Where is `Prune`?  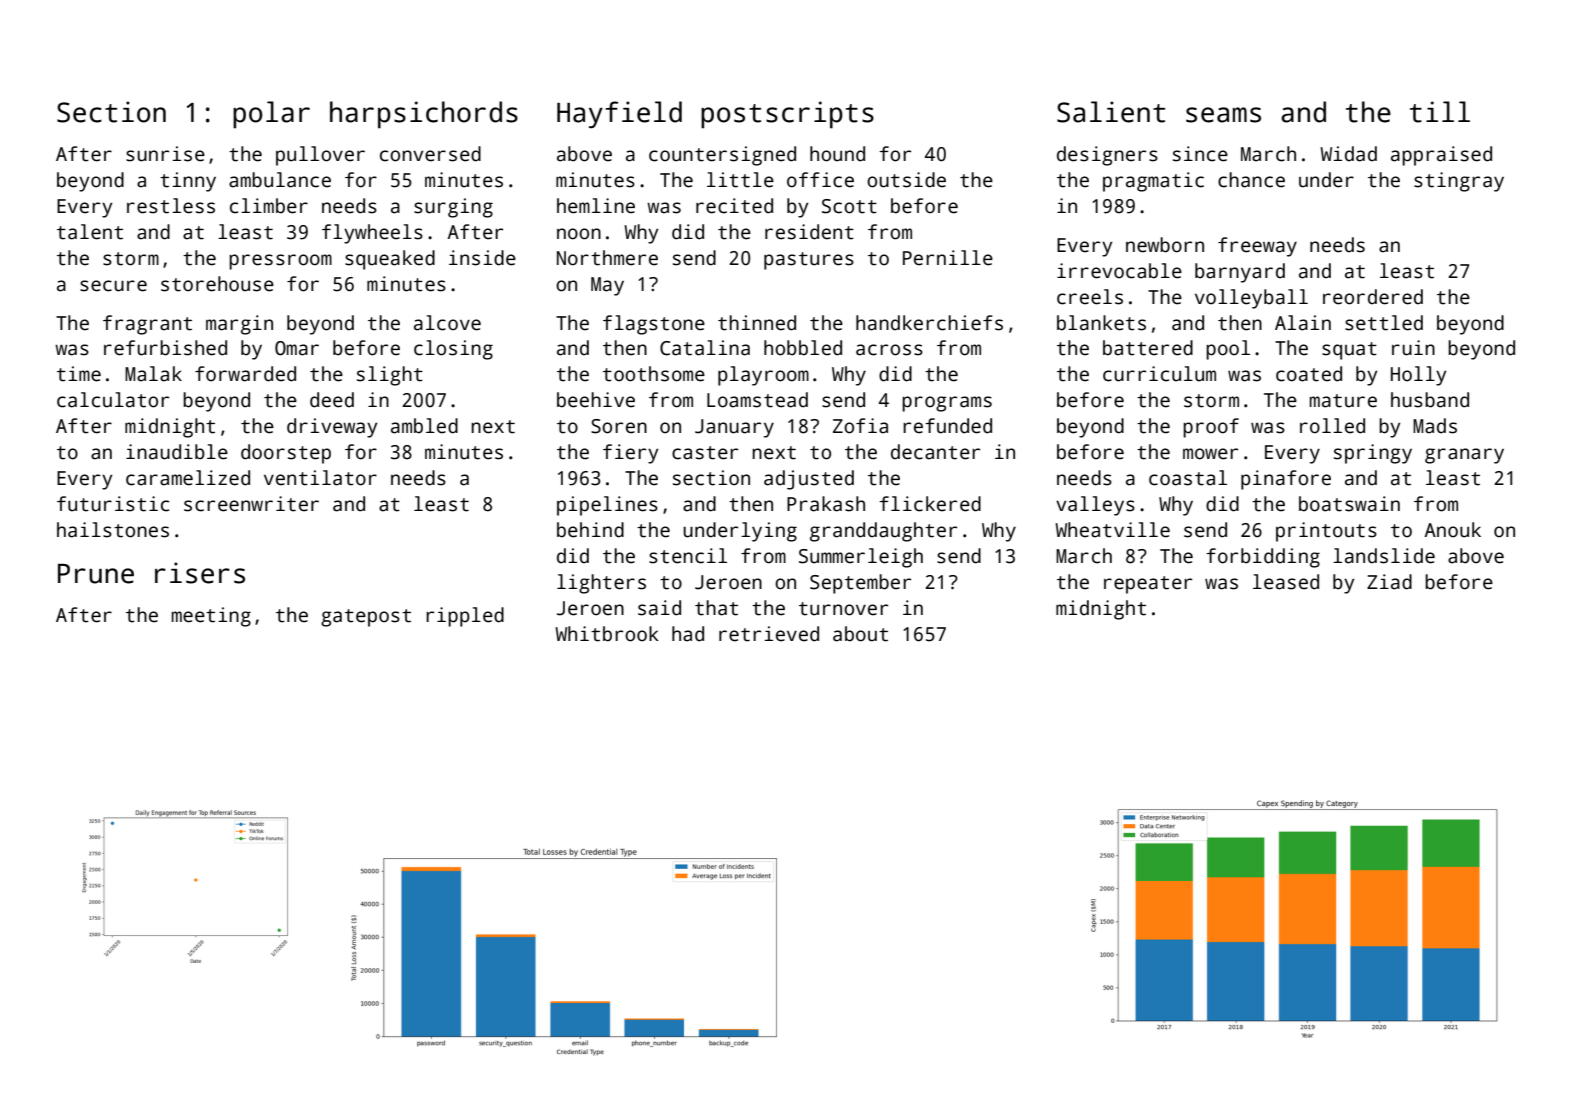 Prune is located at coordinates (96, 574).
